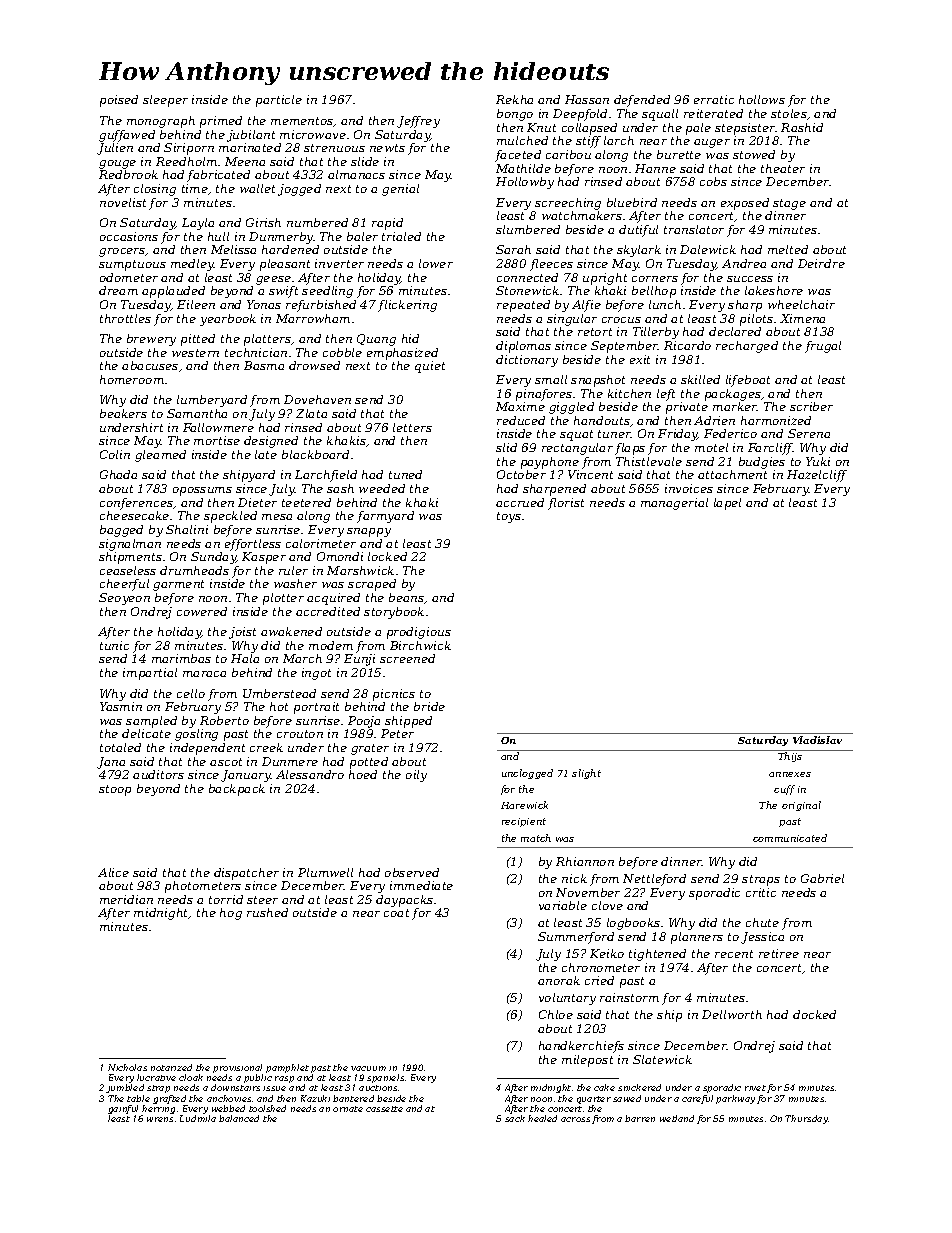 Image resolution: width=952 pixels, height=1233 pixels. I want to click on anorak, so click(559, 980).
